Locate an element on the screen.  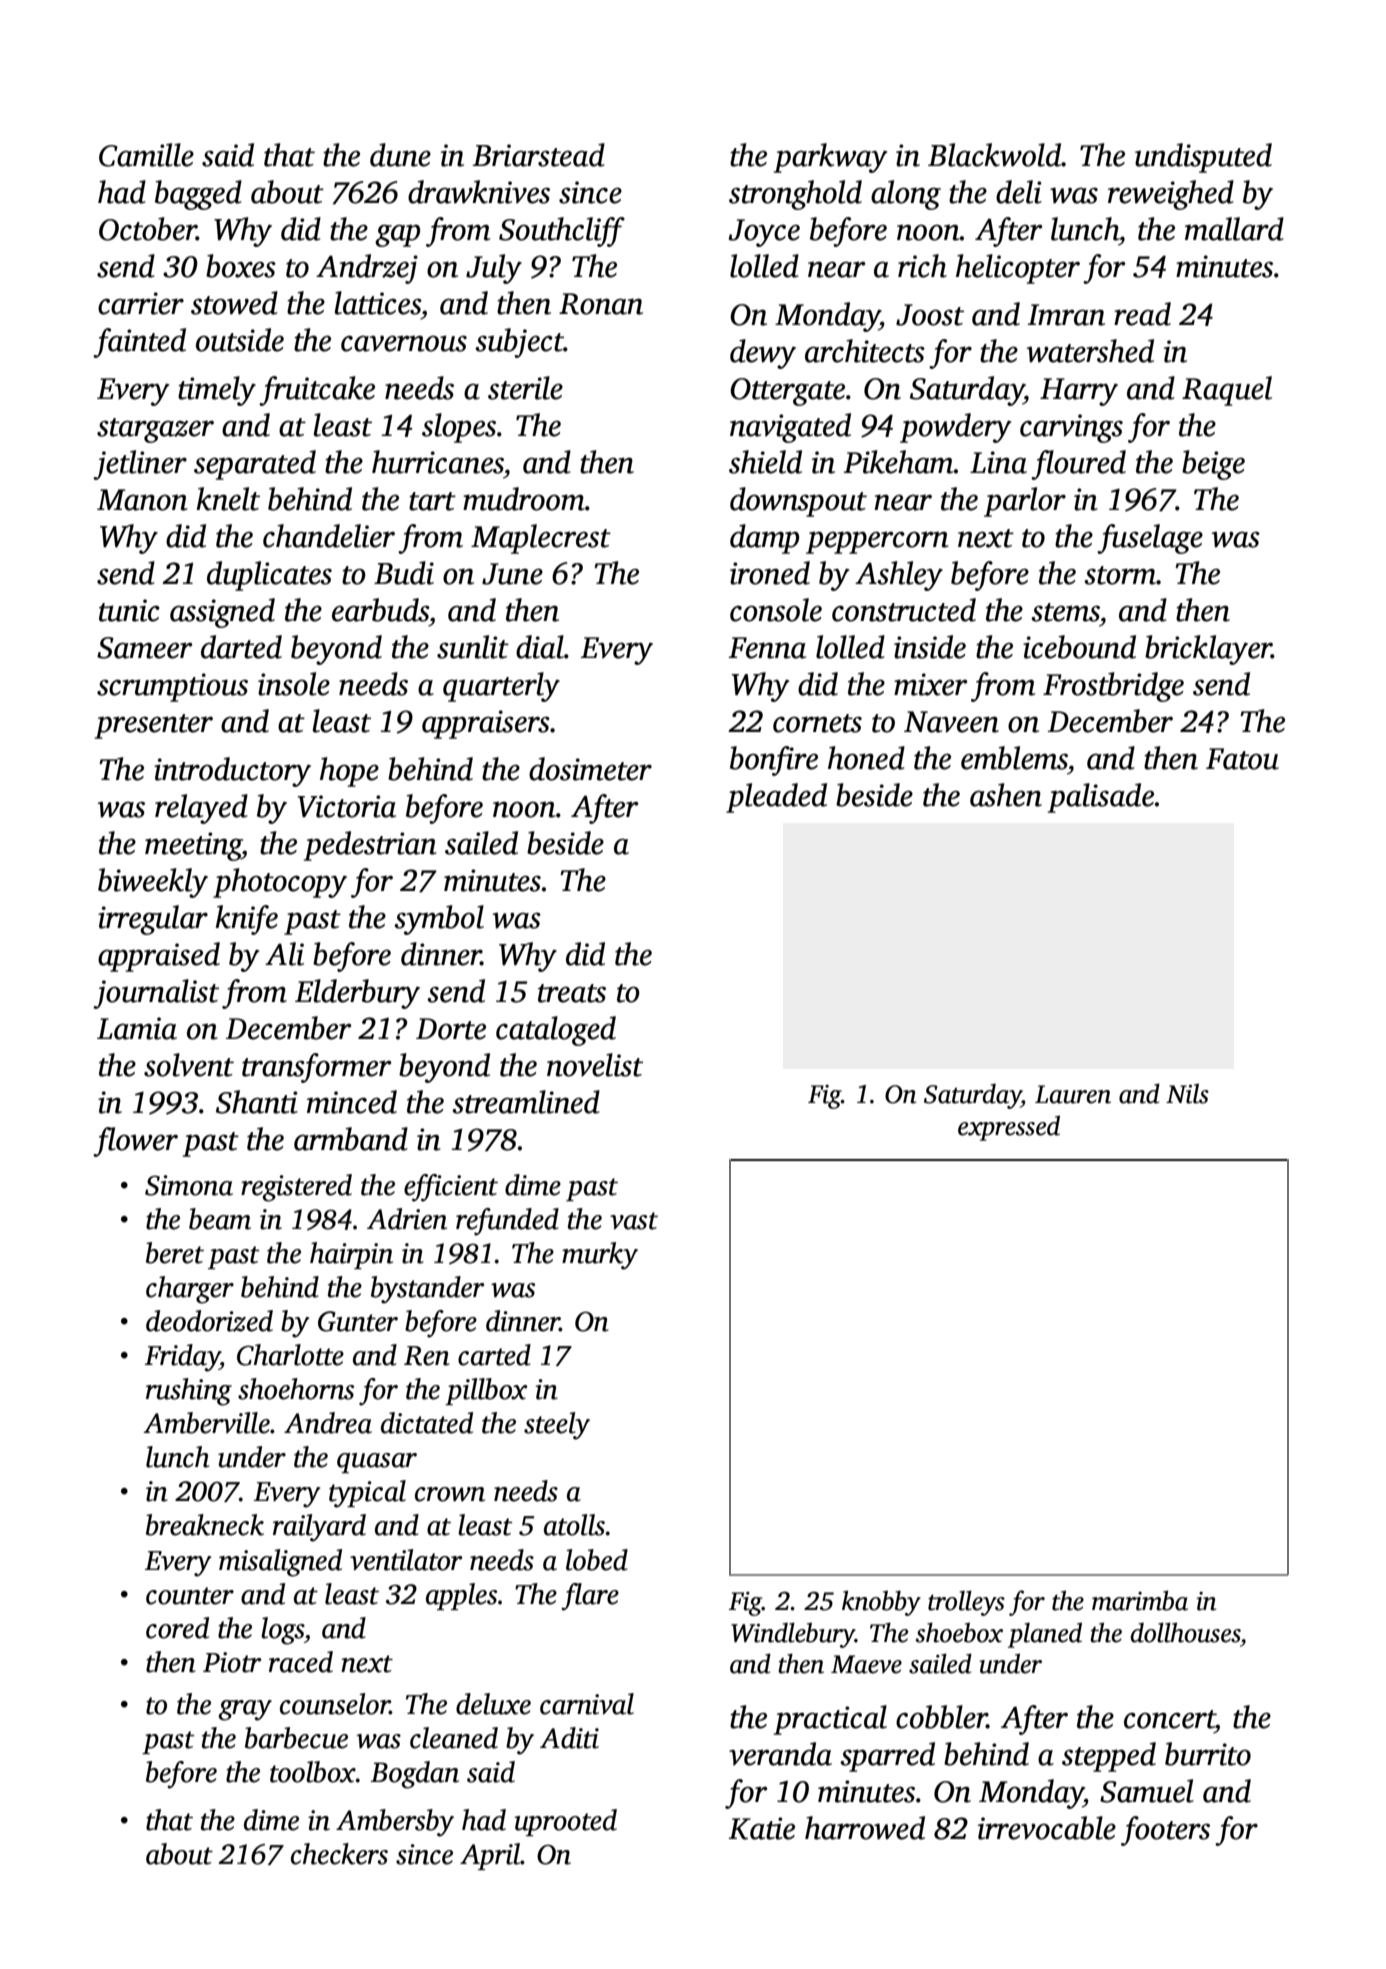
veranda is located at coordinates (780, 1754).
